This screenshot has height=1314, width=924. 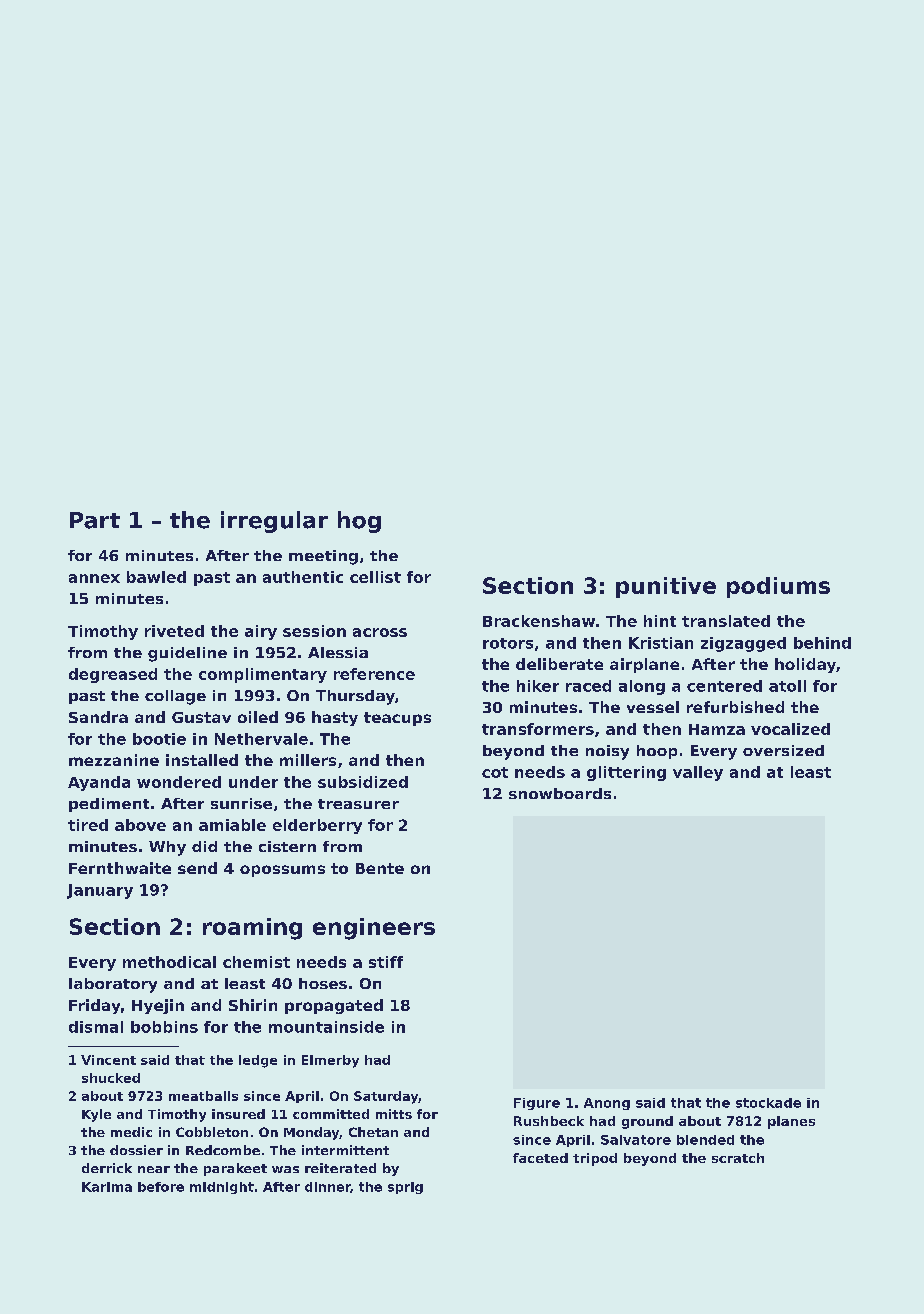 What do you see at coordinates (537, 1104) in the screenshot?
I see `Figure` at bounding box center [537, 1104].
